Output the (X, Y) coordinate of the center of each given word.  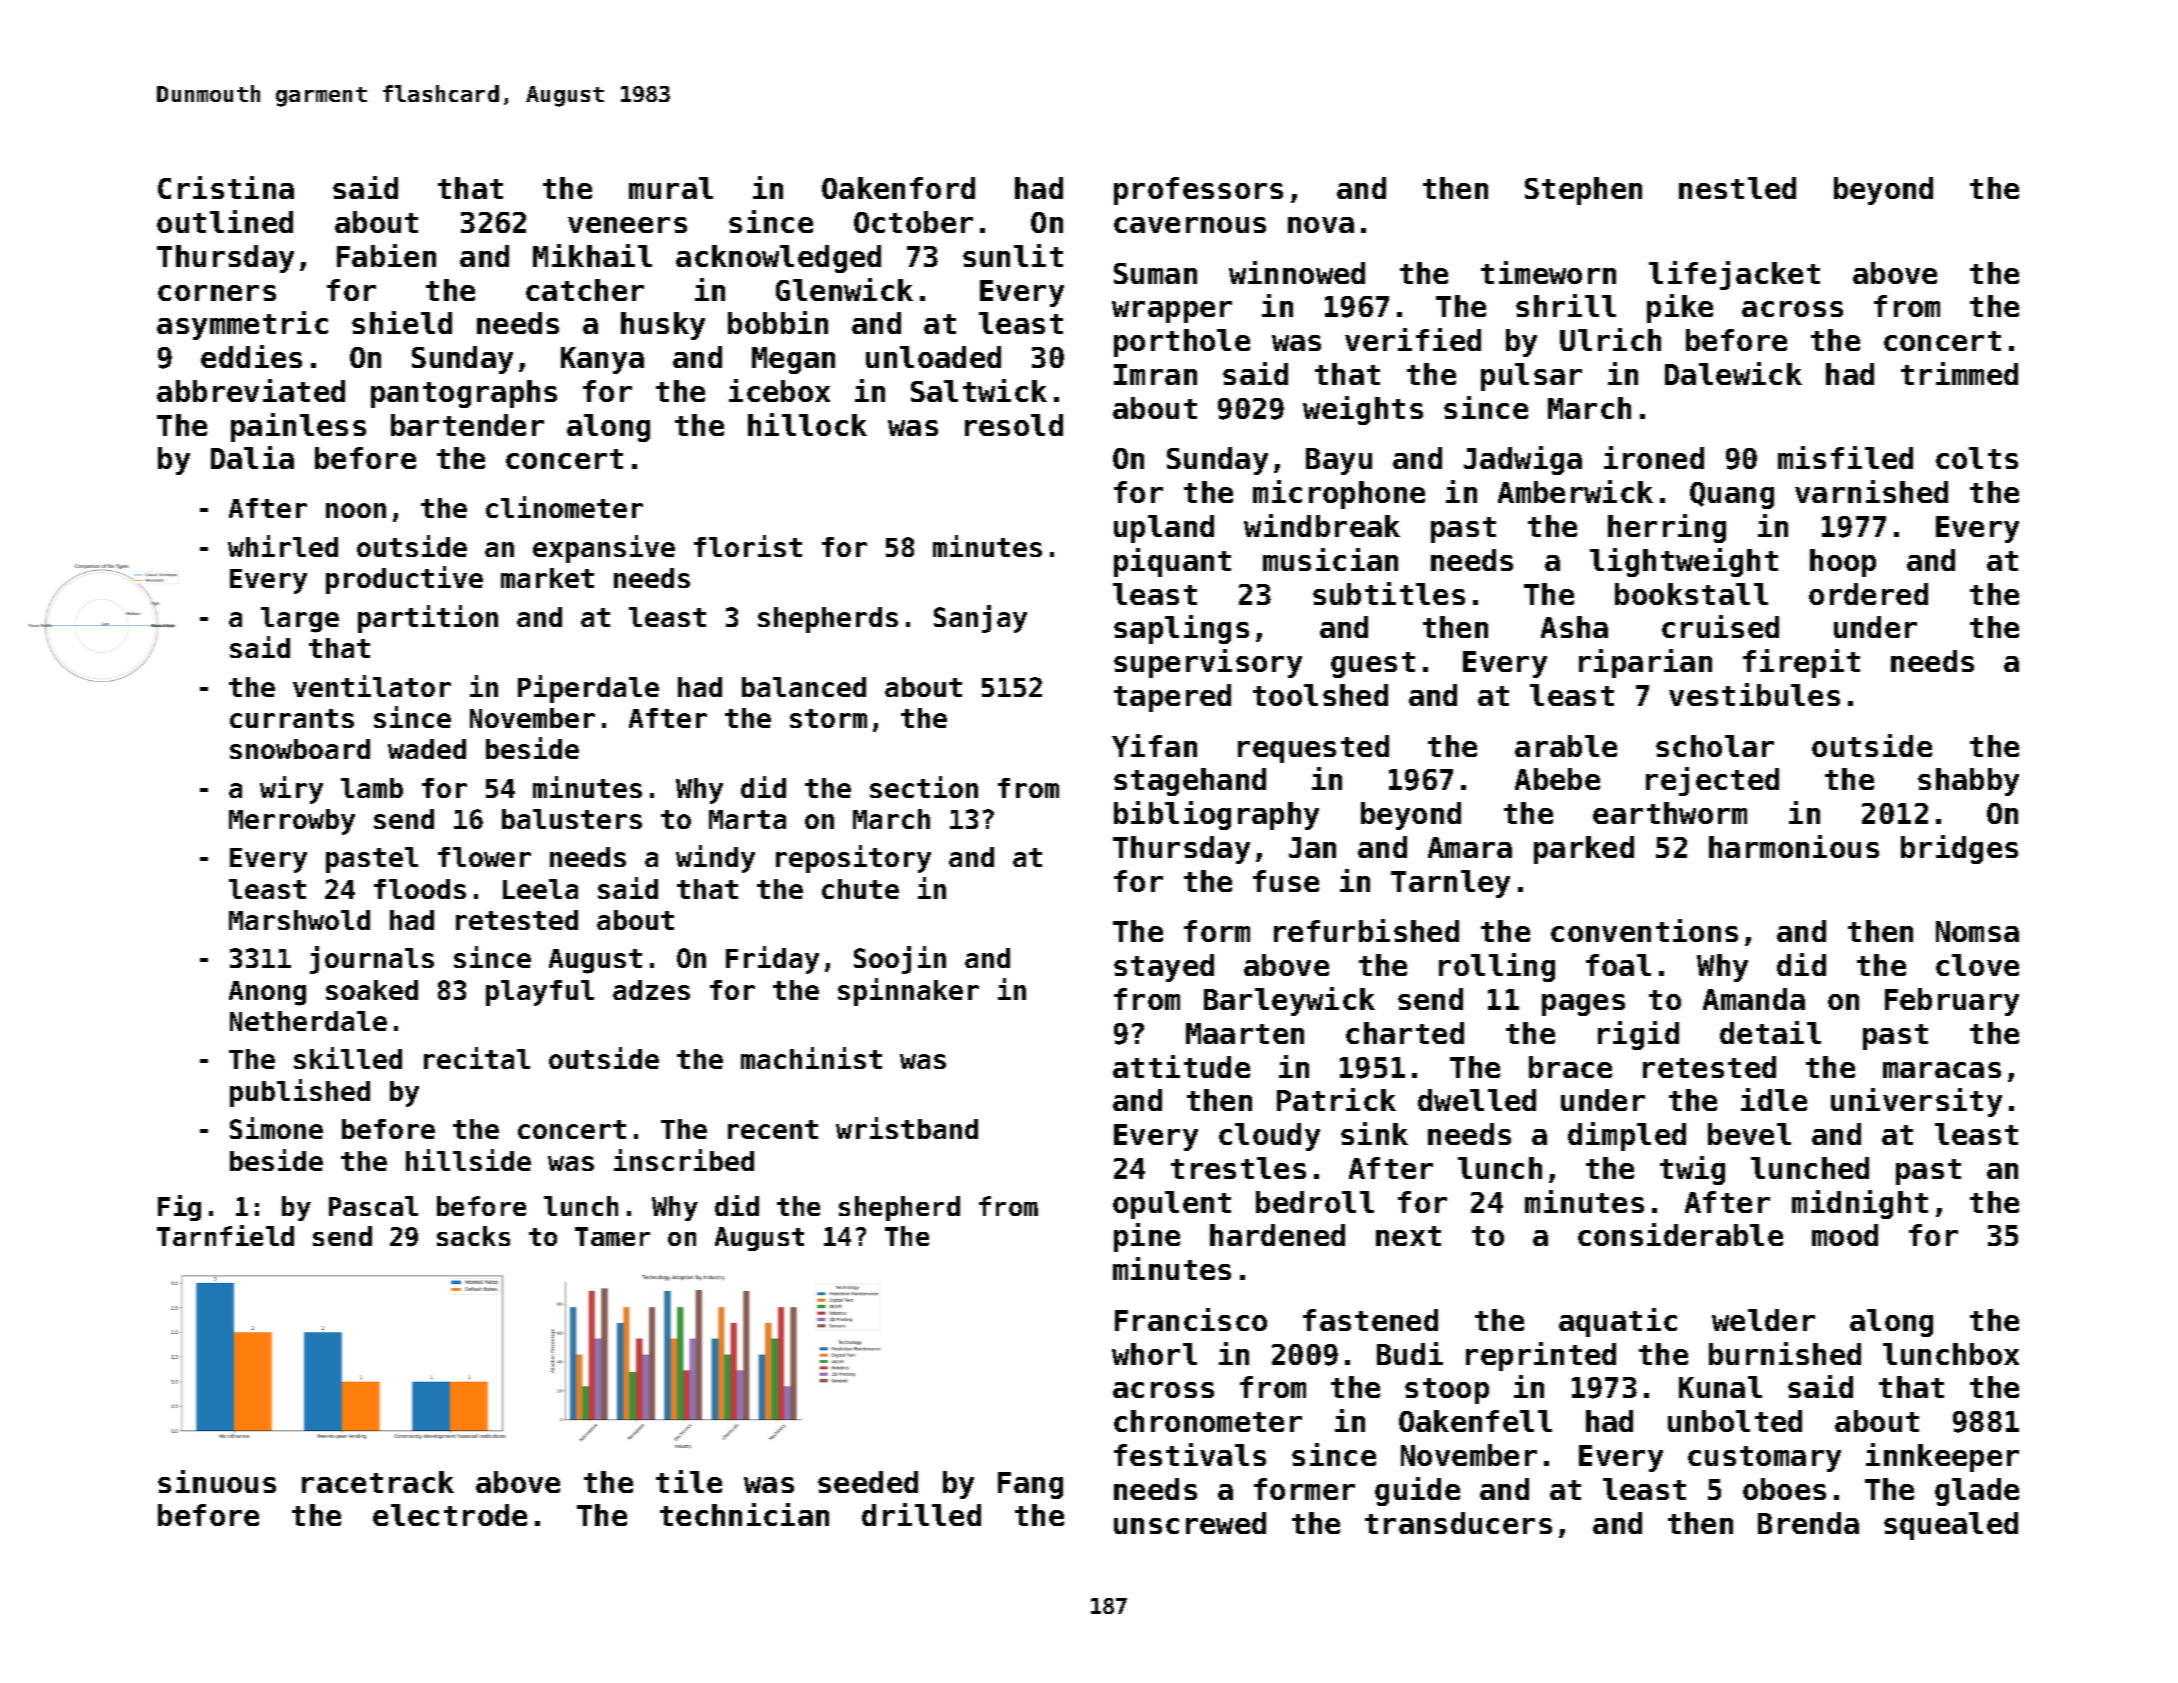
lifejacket (1734, 275)
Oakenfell (1475, 1421)
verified (1413, 339)
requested (1313, 749)
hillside (468, 1160)
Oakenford (898, 188)
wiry (291, 790)
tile (689, 1481)
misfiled (1845, 457)
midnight (1860, 1204)
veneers (627, 225)
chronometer (1208, 1421)
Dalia (252, 457)
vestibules (1754, 694)
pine (1147, 1237)
